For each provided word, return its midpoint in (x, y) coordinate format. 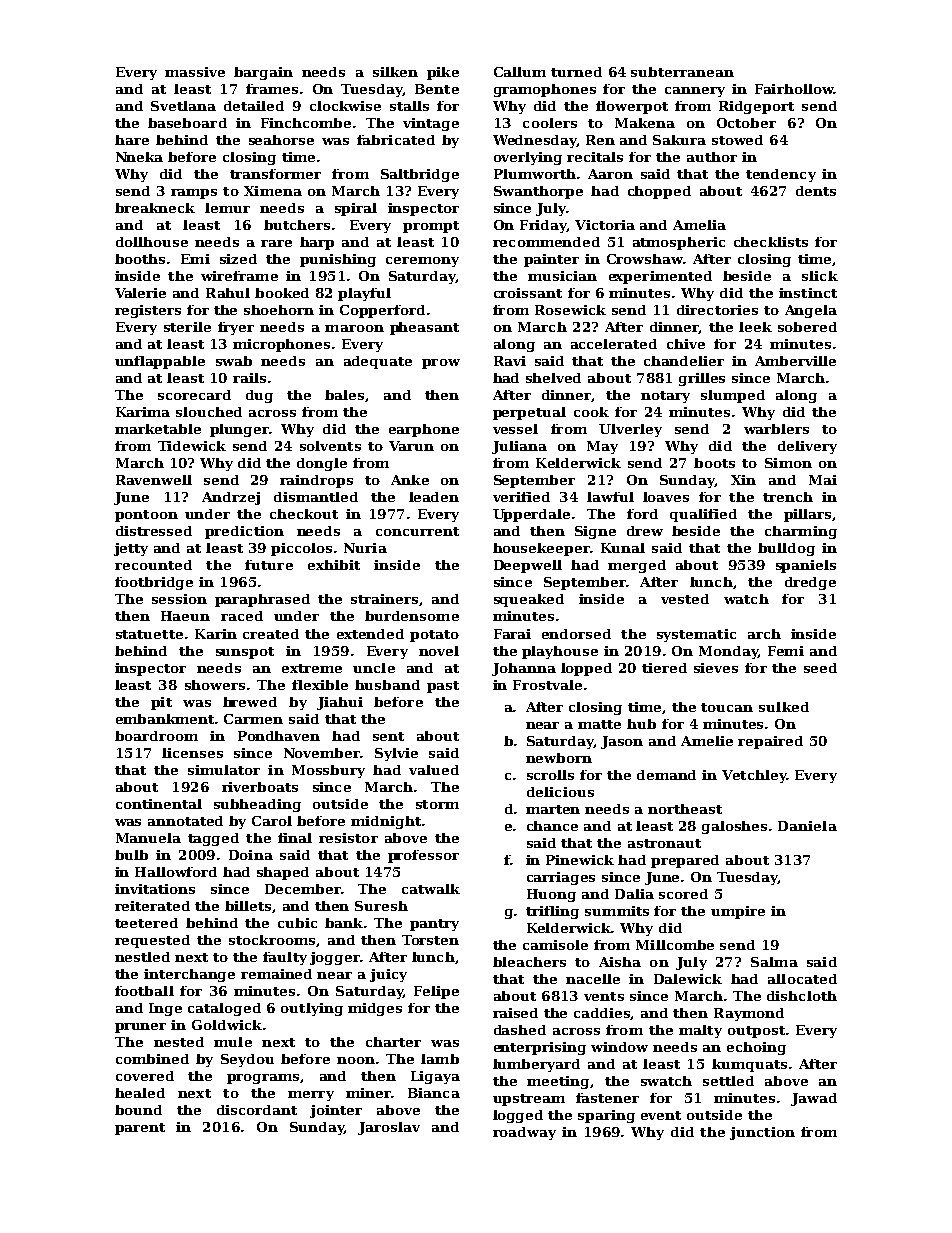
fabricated (396, 140)
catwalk (431, 889)
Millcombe (675, 945)
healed (140, 1093)
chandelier (684, 361)
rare (276, 243)
